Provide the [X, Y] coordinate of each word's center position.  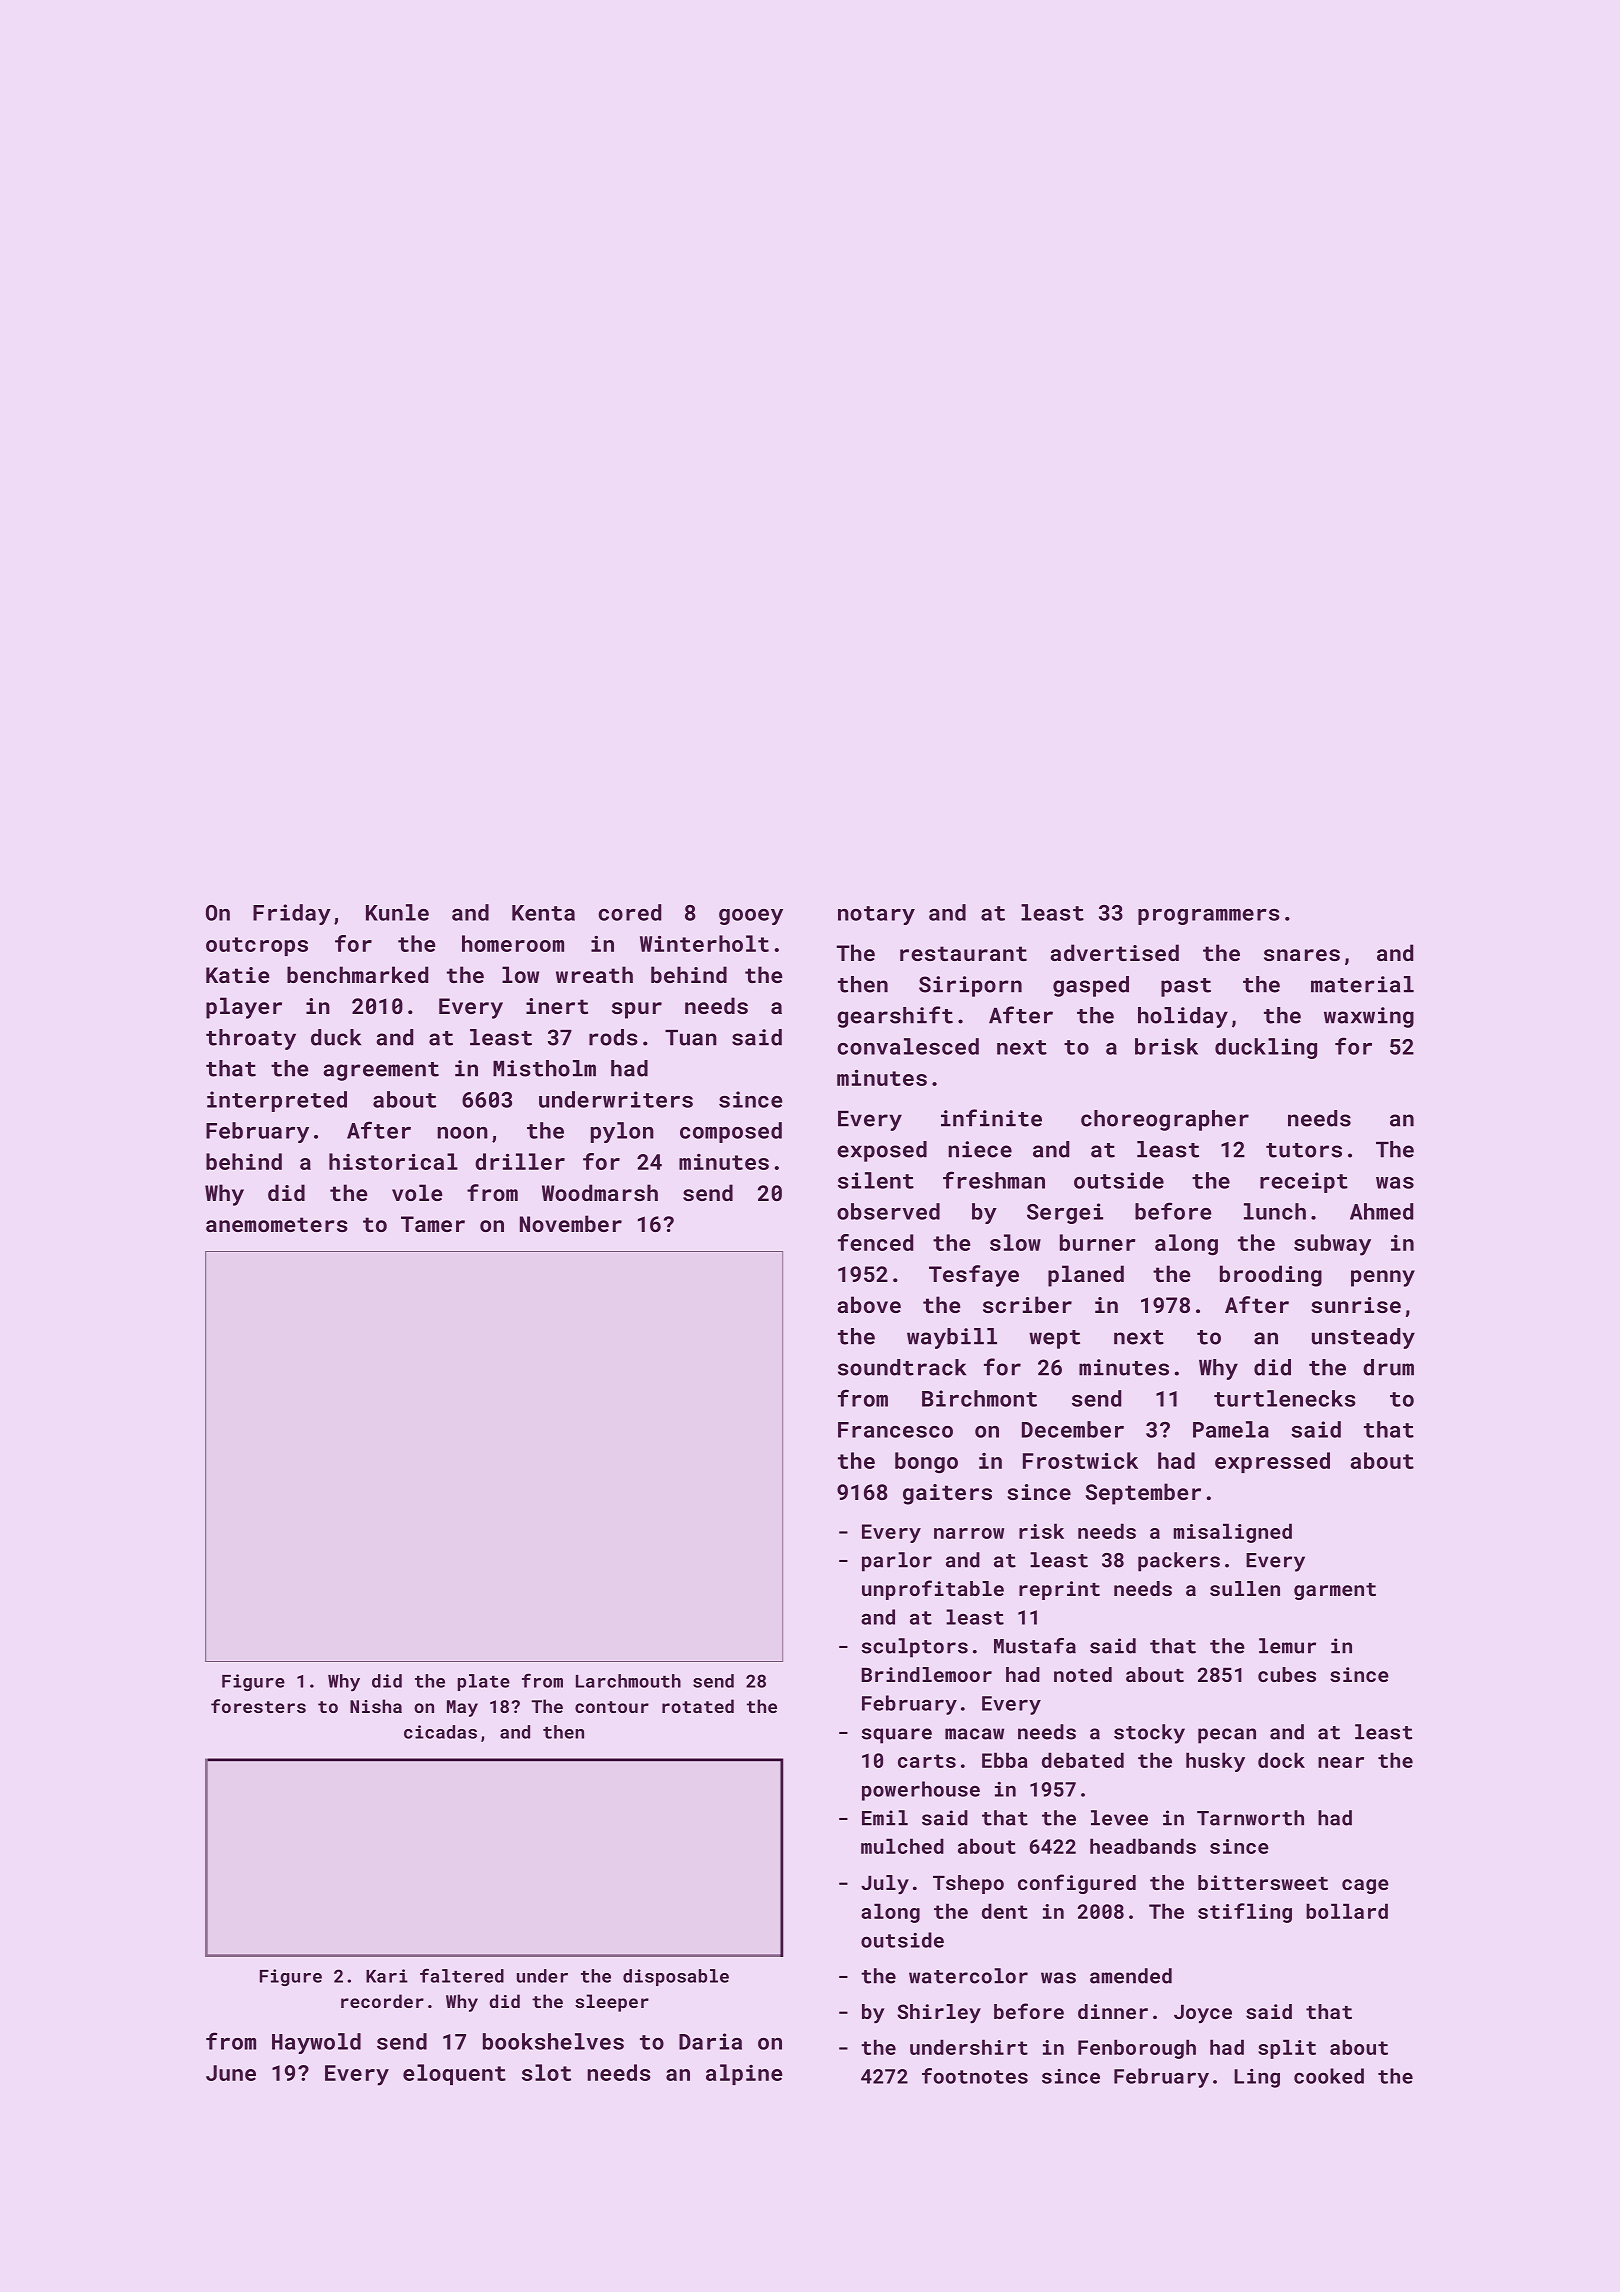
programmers [1209, 917]
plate [484, 1682]
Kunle [397, 912]
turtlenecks [1285, 1398]
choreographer [1165, 1120]
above [869, 1304]
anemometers [277, 1224]
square [897, 1736]
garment [1335, 1591]
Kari [387, 1976]
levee [1119, 1818]
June [231, 2073]
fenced [875, 1242]
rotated [698, 1706]
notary [876, 915]
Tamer [433, 1224]
